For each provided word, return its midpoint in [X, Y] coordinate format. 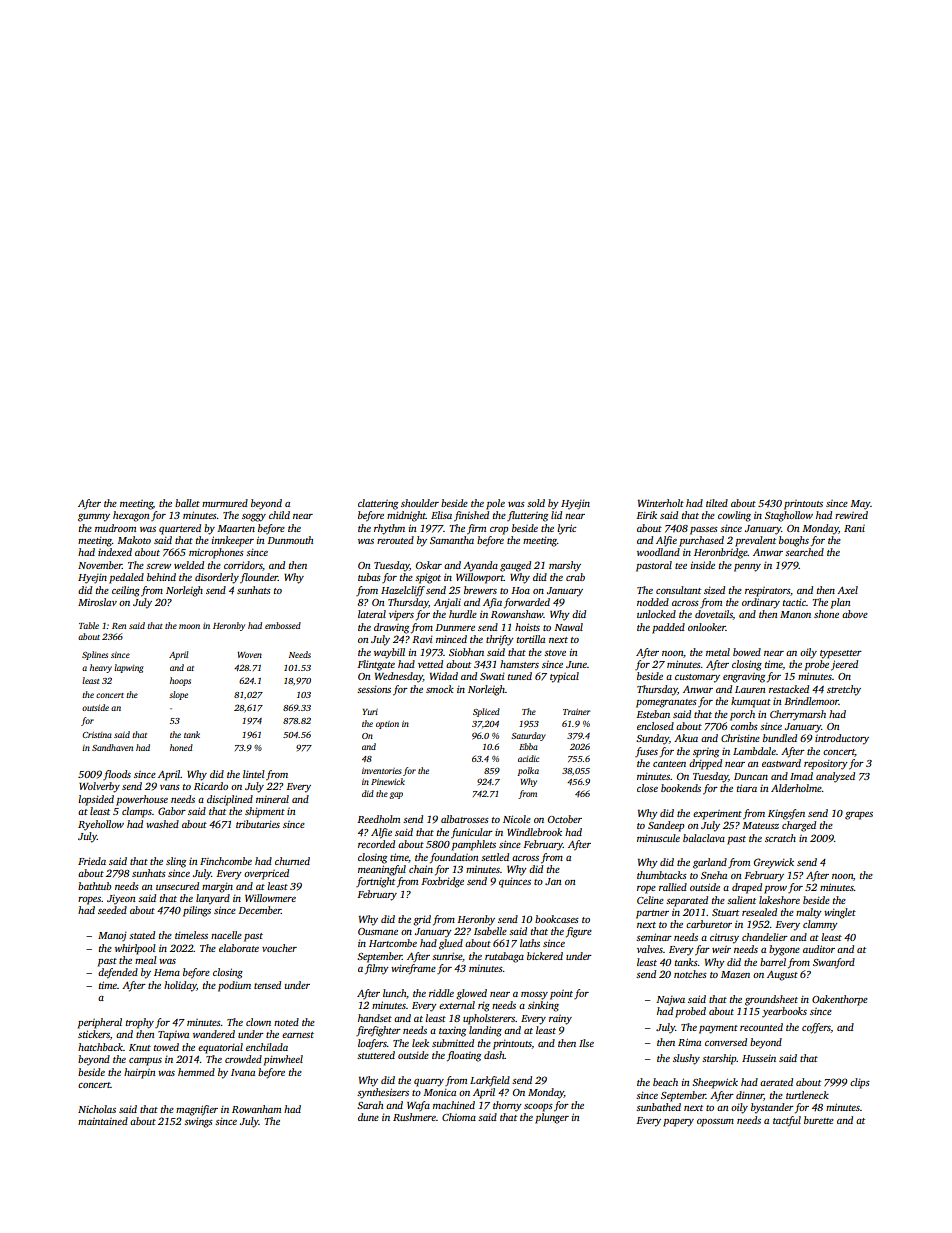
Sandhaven [112, 747]
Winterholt [661, 503]
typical [564, 677]
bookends [681, 788]
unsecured [177, 886]
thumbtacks [662, 875]
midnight [406, 516]
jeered [844, 665]
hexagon [131, 516]
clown [258, 1022]
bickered [545, 956]
